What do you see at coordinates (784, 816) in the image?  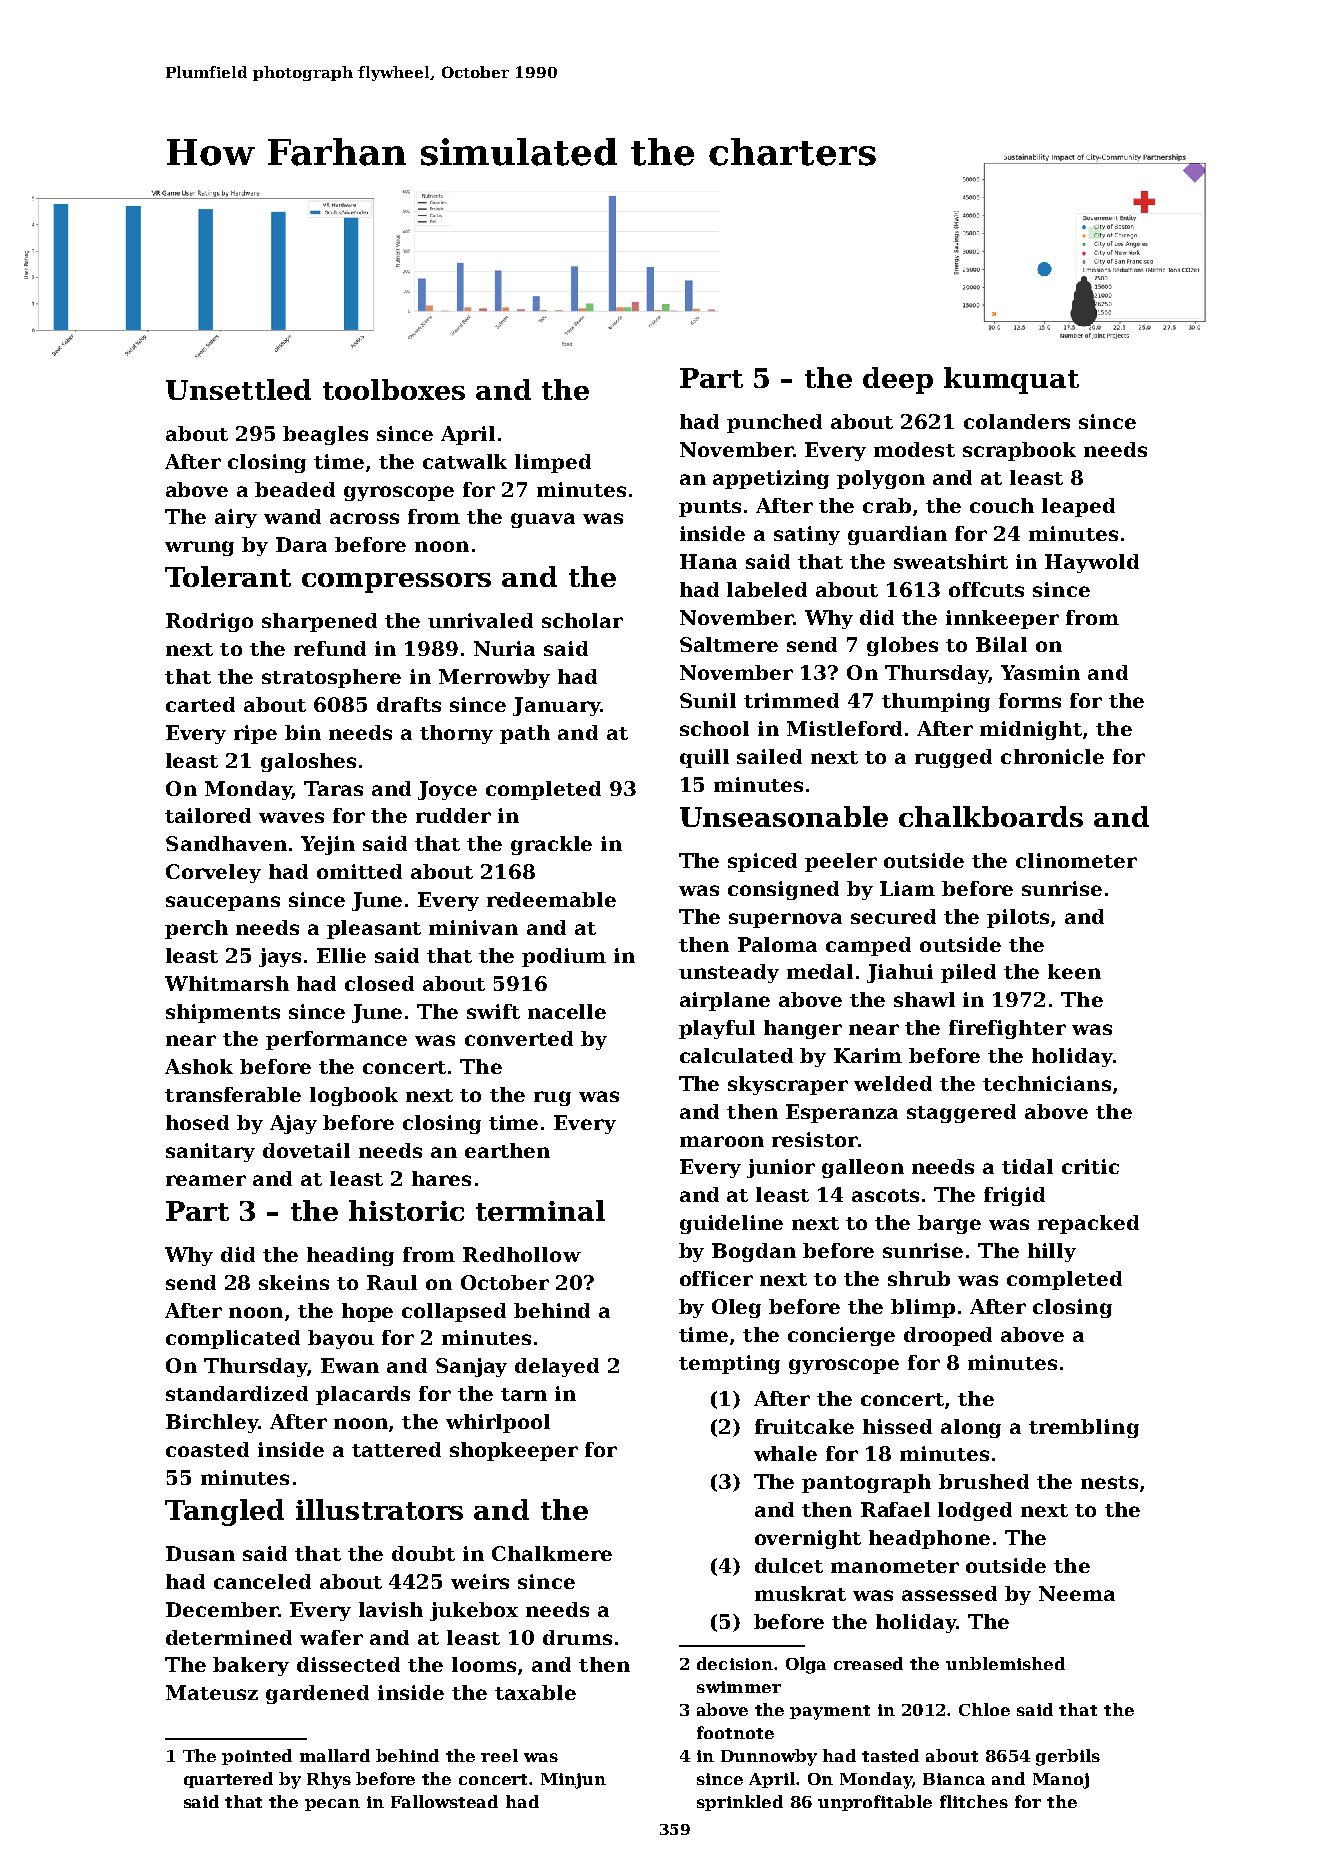 I see `Unseasonable` at bounding box center [784, 816].
